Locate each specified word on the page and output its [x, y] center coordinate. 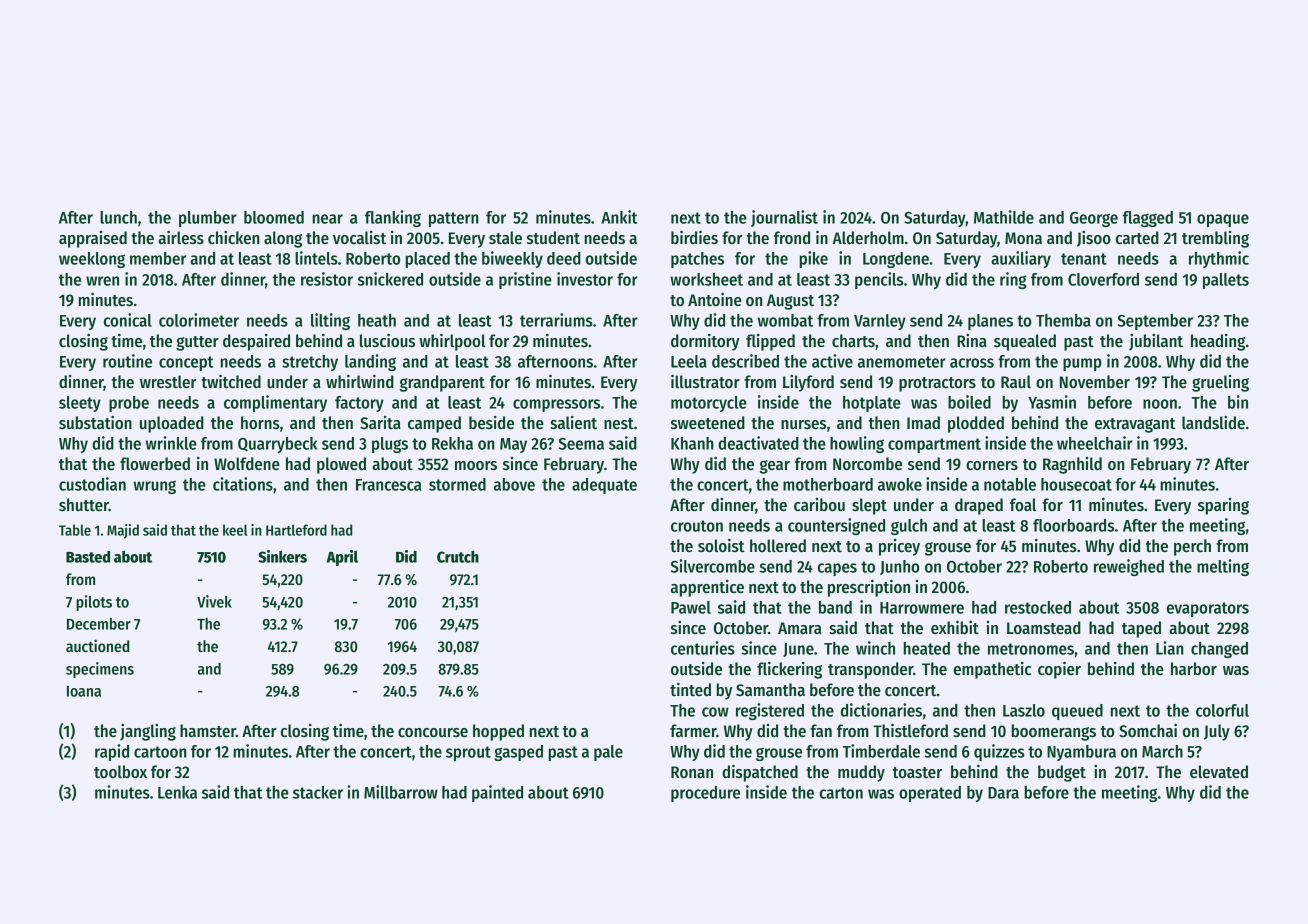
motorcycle [709, 404]
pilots [94, 603]
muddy [861, 773]
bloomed [274, 217]
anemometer [902, 362]
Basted [88, 557]
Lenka [177, 792]
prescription [869, 588]
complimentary [275, 403]
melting [1223, 567]
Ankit [619, 217]
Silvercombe [713, 566]
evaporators [1208, 609]
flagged [1147, 219]
